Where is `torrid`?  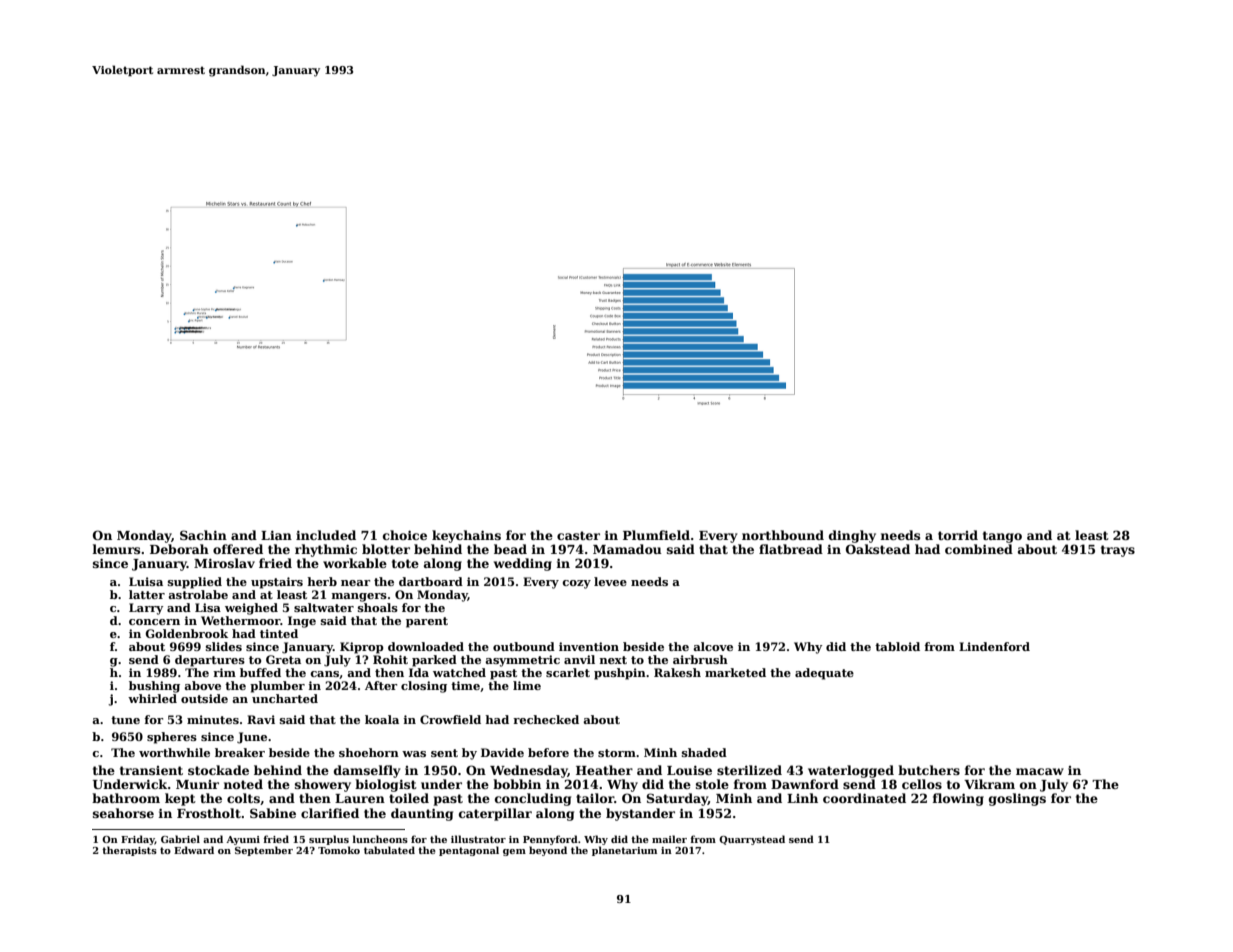
torrid is located at coordinates (958, 535).
